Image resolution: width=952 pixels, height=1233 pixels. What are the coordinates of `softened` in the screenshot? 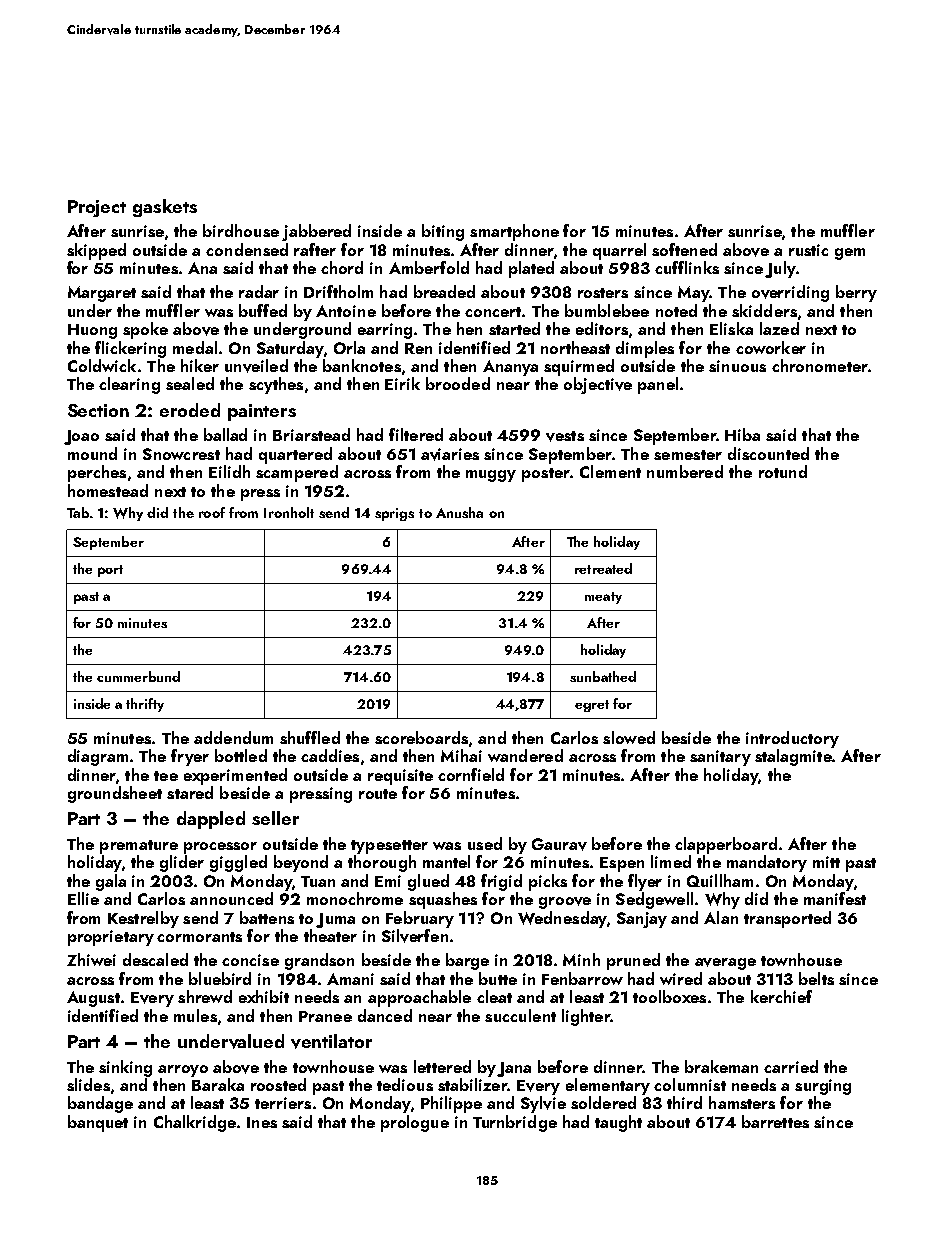 It's located at (684, 249).
